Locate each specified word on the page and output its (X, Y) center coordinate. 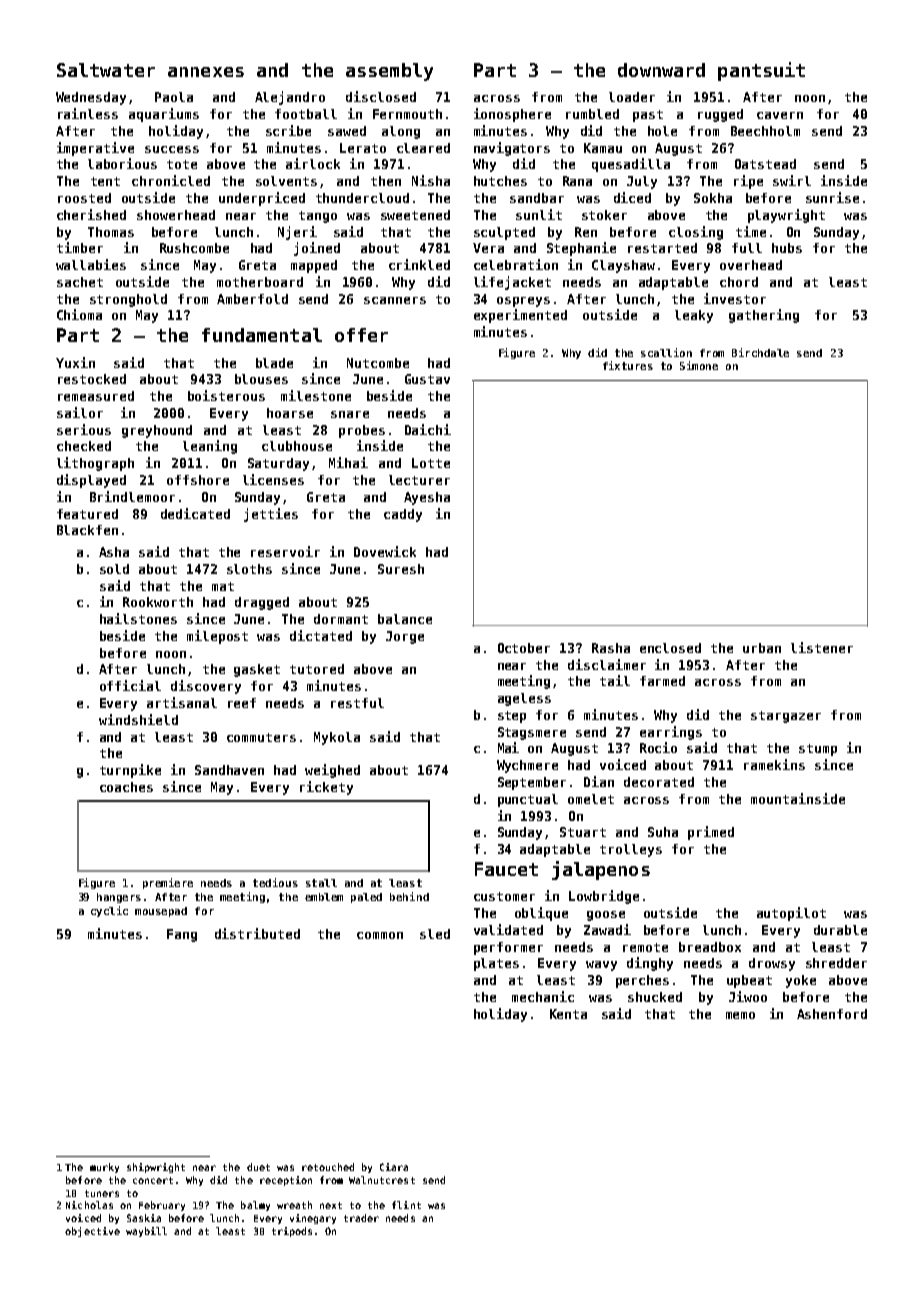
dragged (262, 603)
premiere (168, 883)
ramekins (774, 764)
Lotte (431, 463)
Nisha (431, 180)
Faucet (506, 869)
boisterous (226, 395)
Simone (699, 365)
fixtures (628, 365)
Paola (174, 97)
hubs (787, 248)
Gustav (427, 379)
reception (286, 1181)
